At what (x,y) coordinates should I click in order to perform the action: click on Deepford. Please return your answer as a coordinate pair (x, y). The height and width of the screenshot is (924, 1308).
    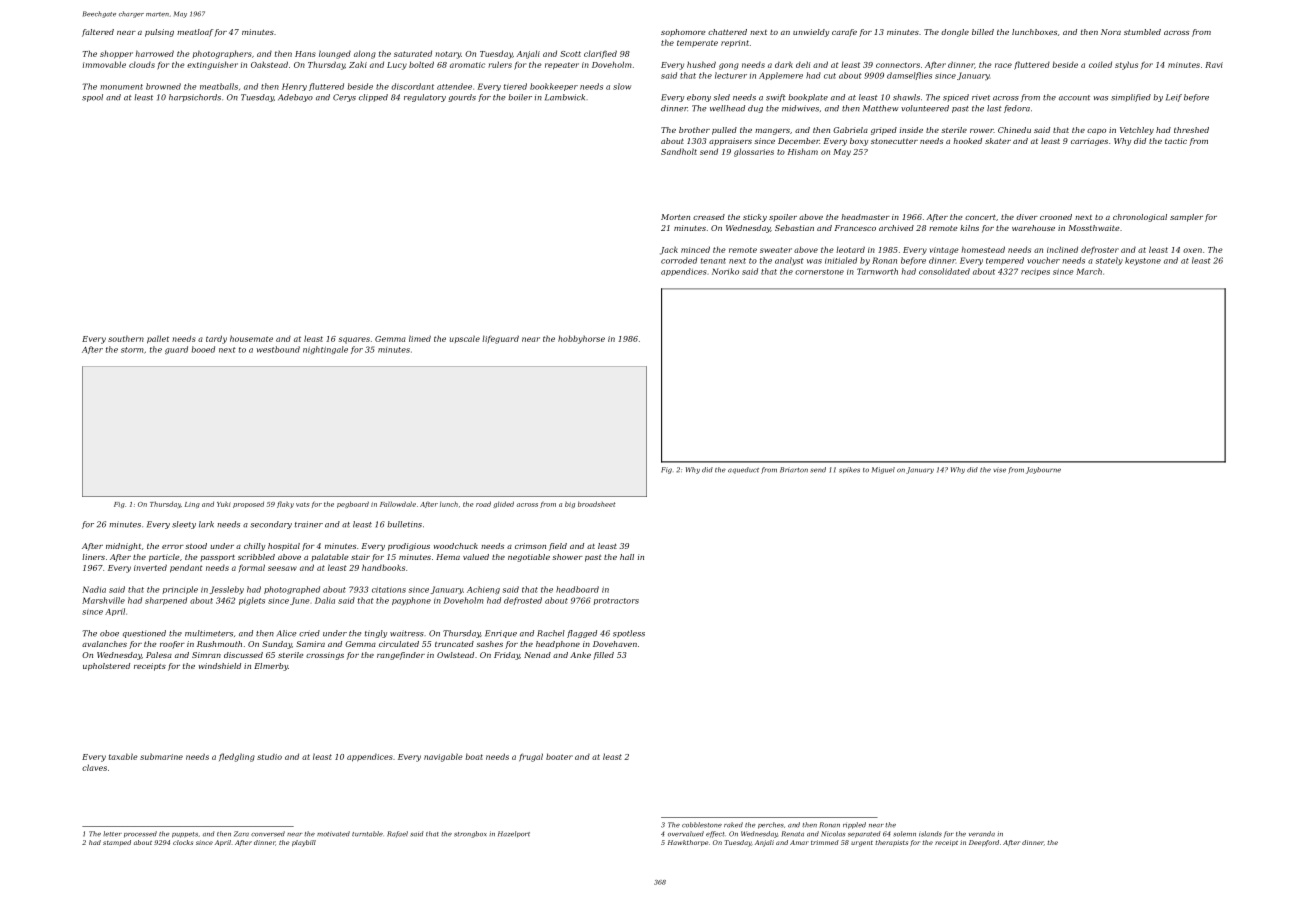
    Looking at the image, I should click on (984, 843).
